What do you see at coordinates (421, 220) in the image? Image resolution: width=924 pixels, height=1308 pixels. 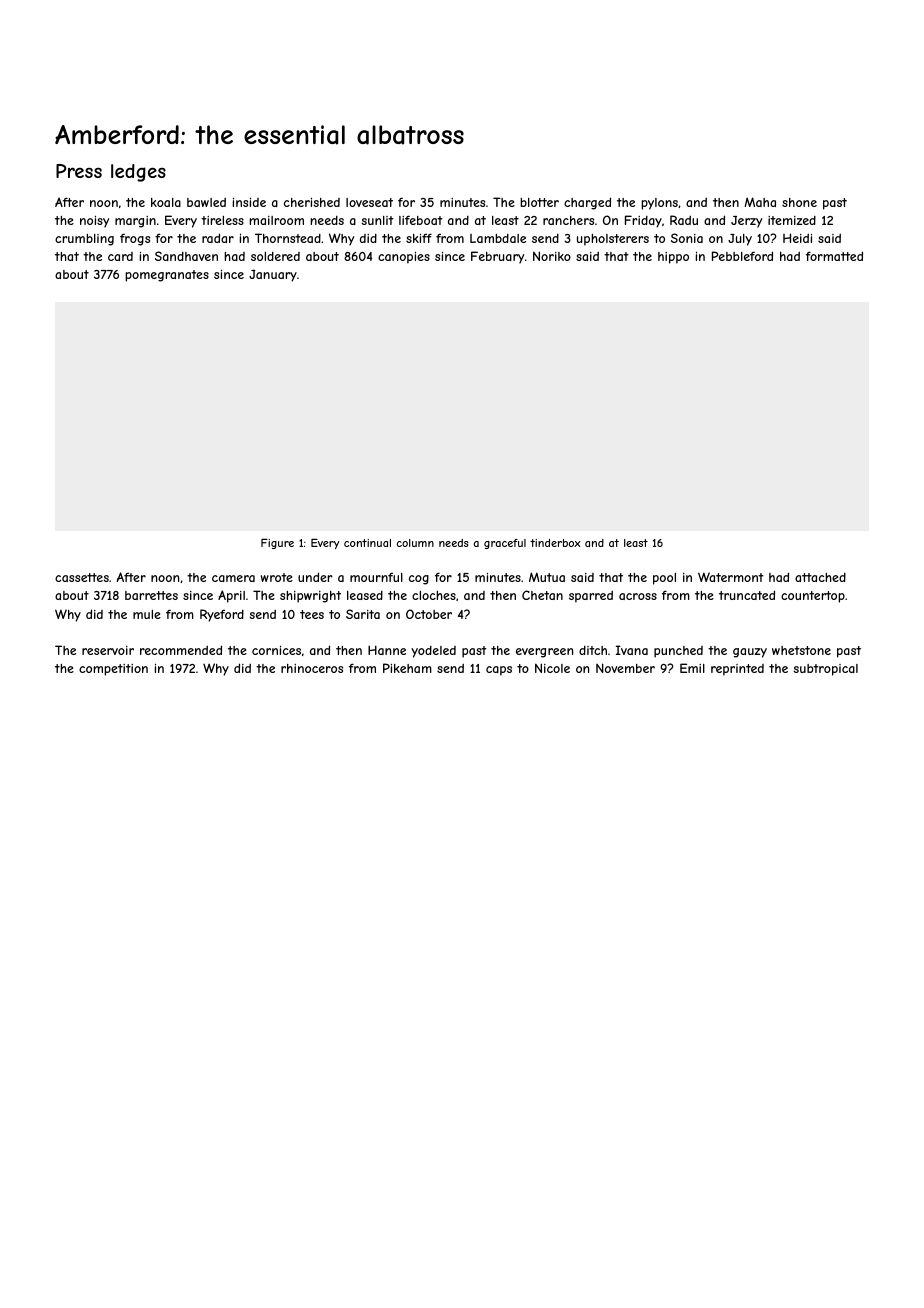 I see `lifeboat` at bounding box center [421, 220].
